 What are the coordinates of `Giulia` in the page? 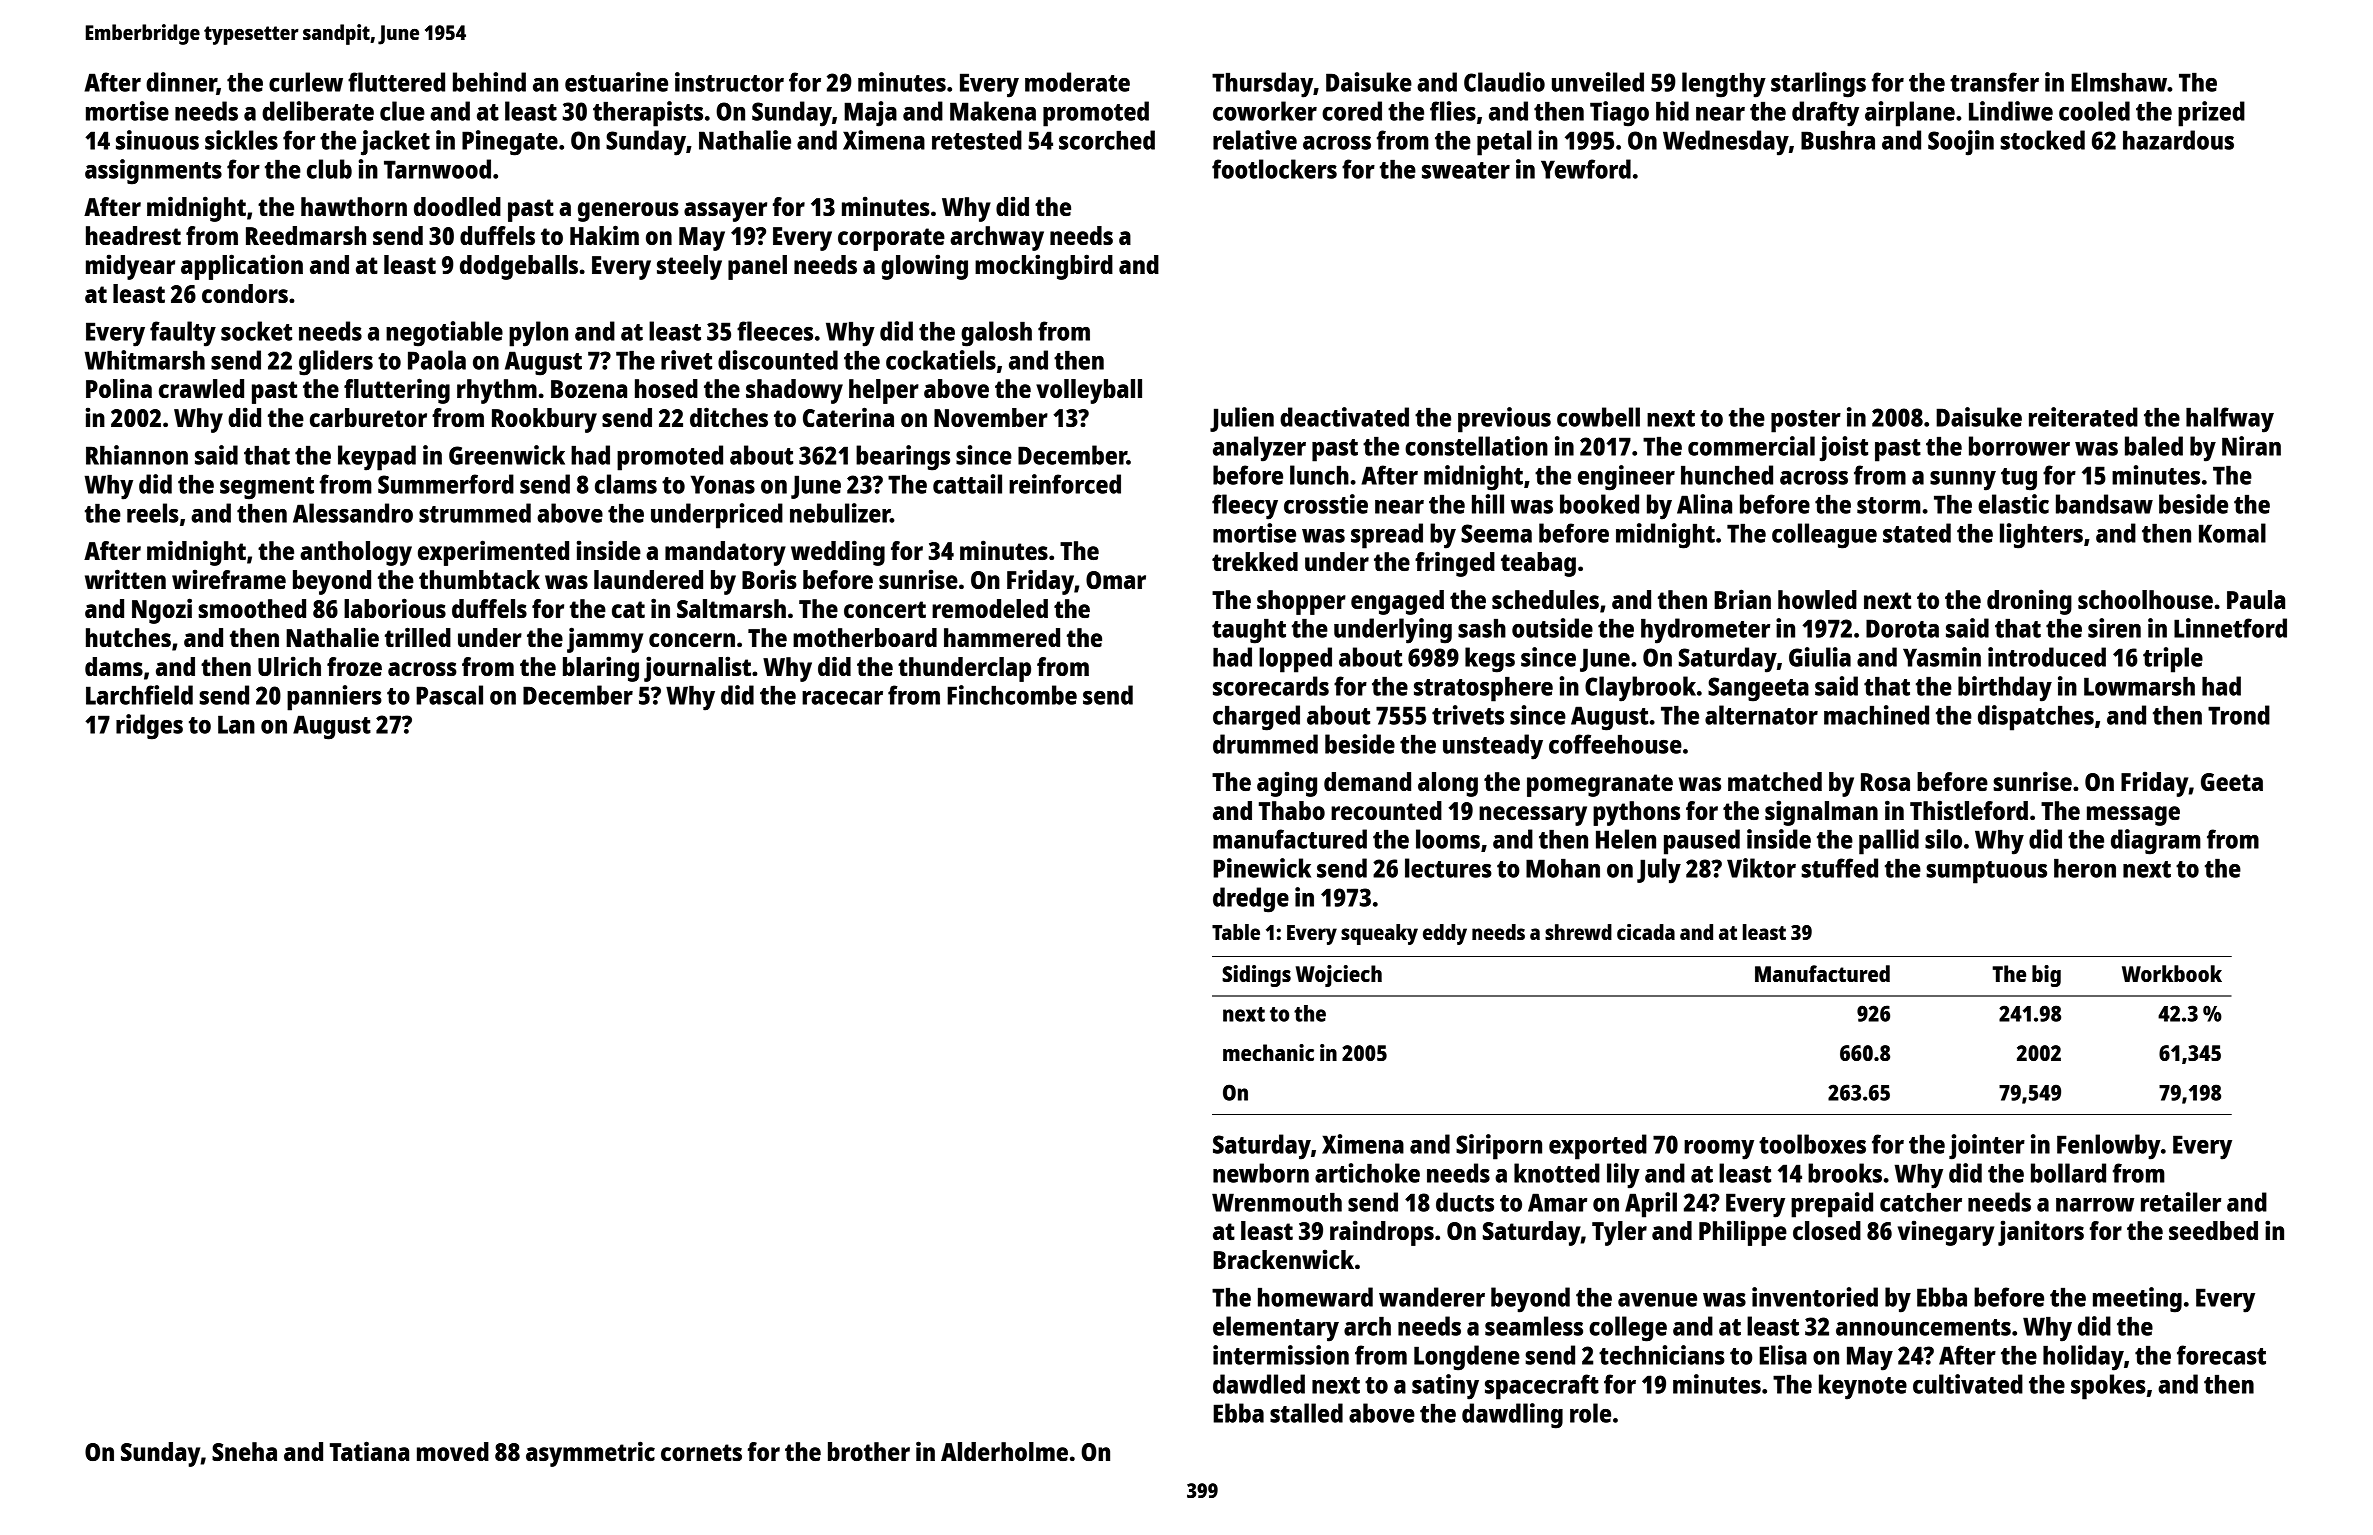 It's located at (1820, 657).
